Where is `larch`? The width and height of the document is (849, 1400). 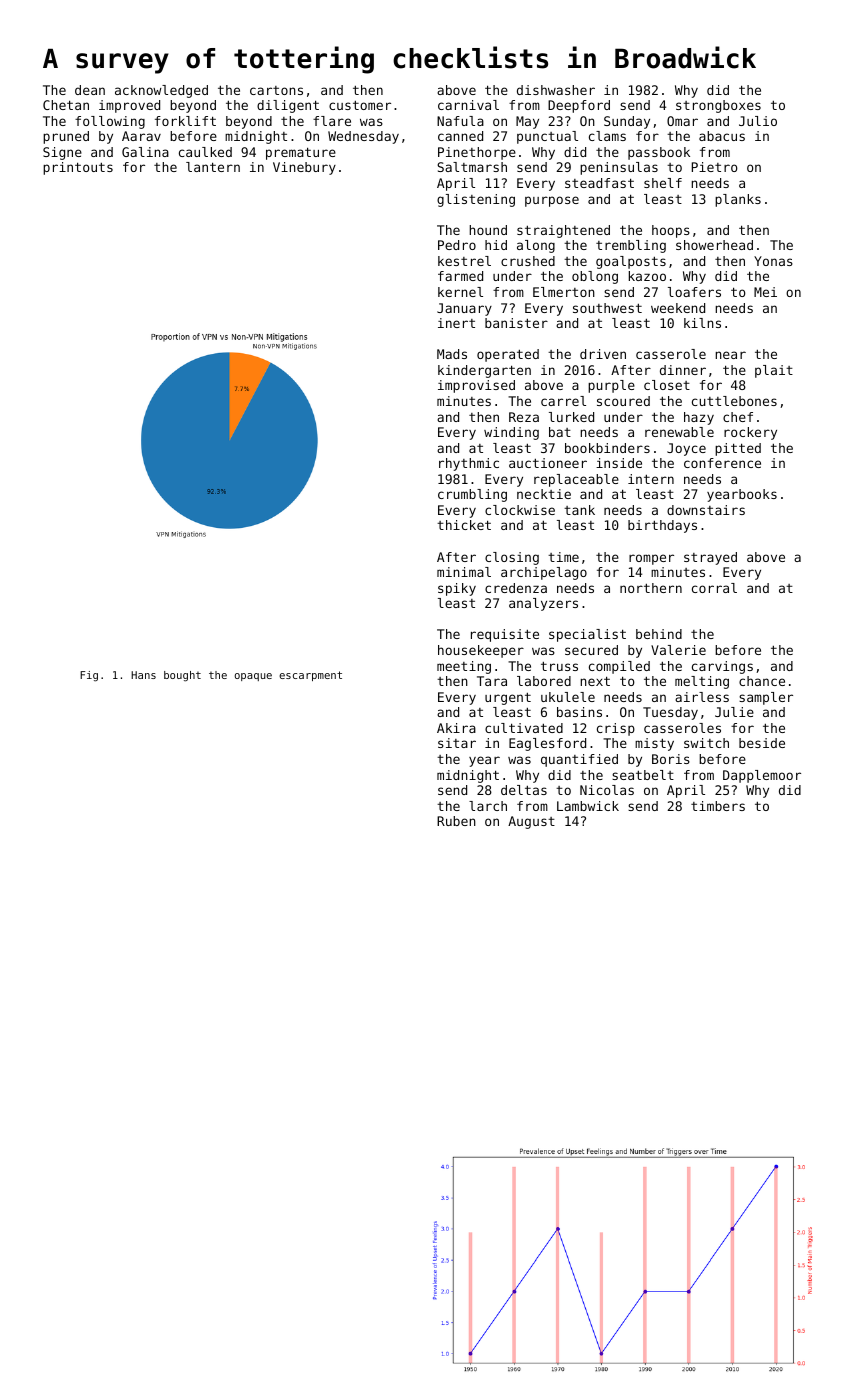 larch is located at coordinates (488, 806).
